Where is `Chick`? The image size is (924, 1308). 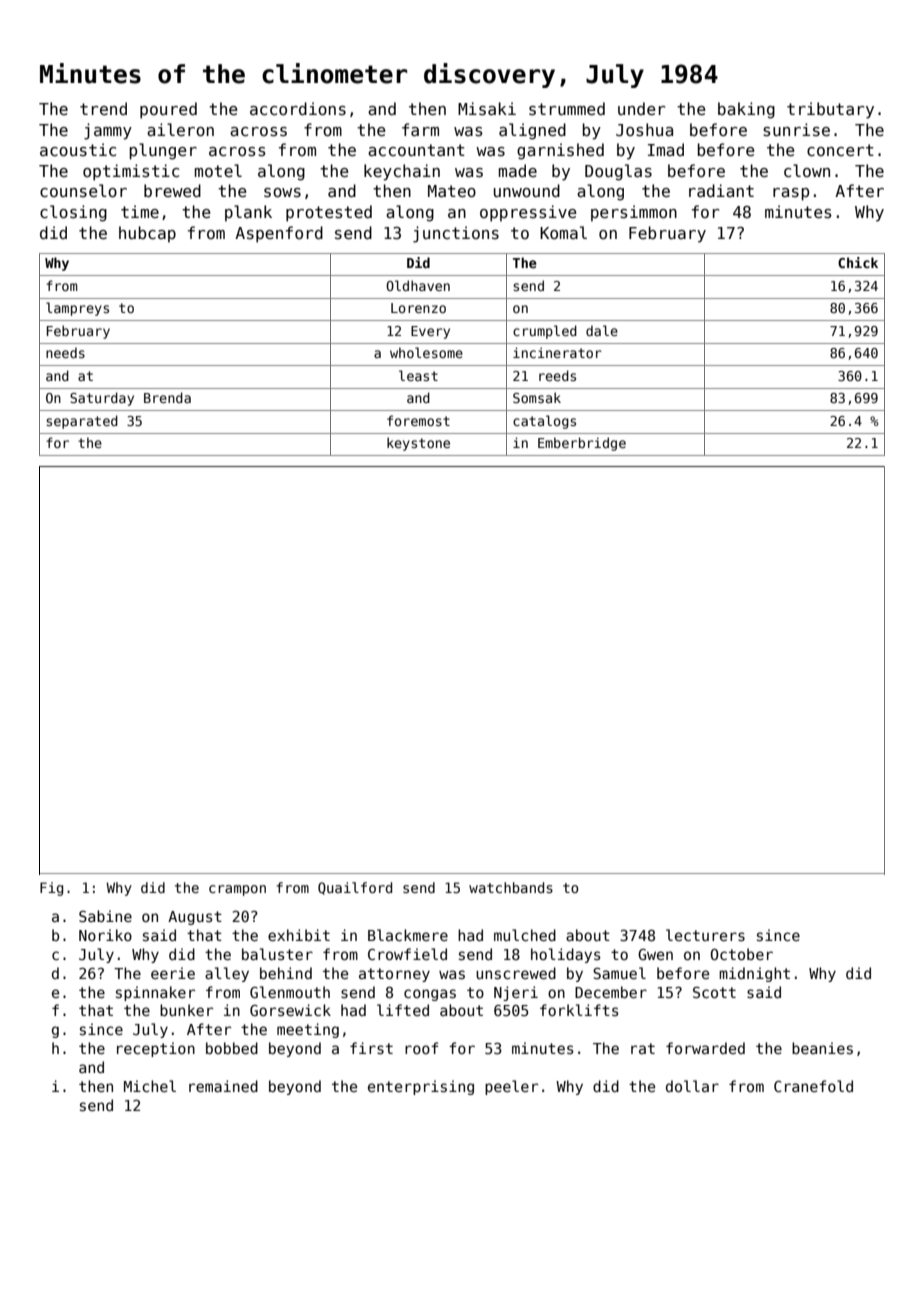
Chick is located at coordinates (858, 262).
